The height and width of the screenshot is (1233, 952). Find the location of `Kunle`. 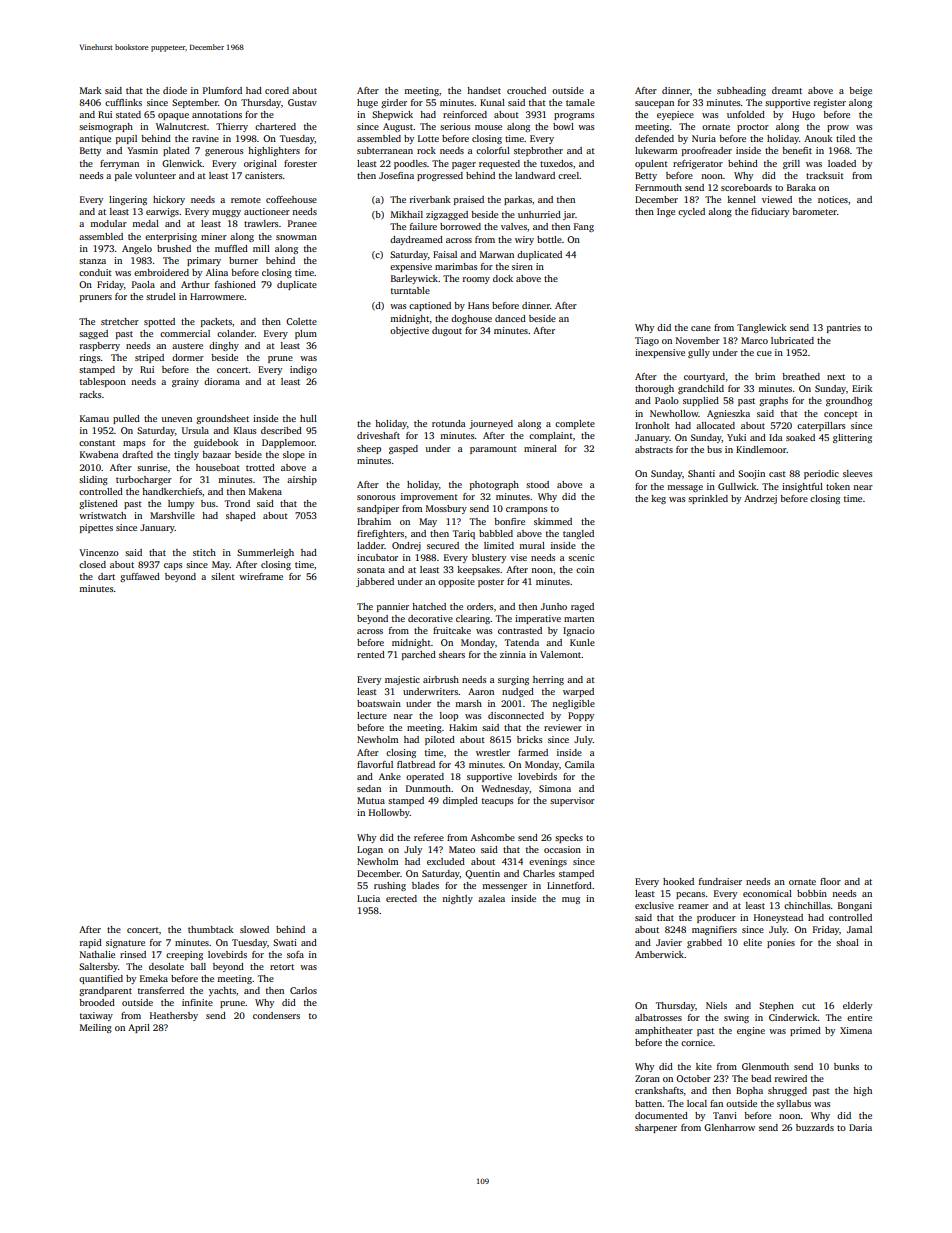

Kunle is located at coordinates (582, 642).
